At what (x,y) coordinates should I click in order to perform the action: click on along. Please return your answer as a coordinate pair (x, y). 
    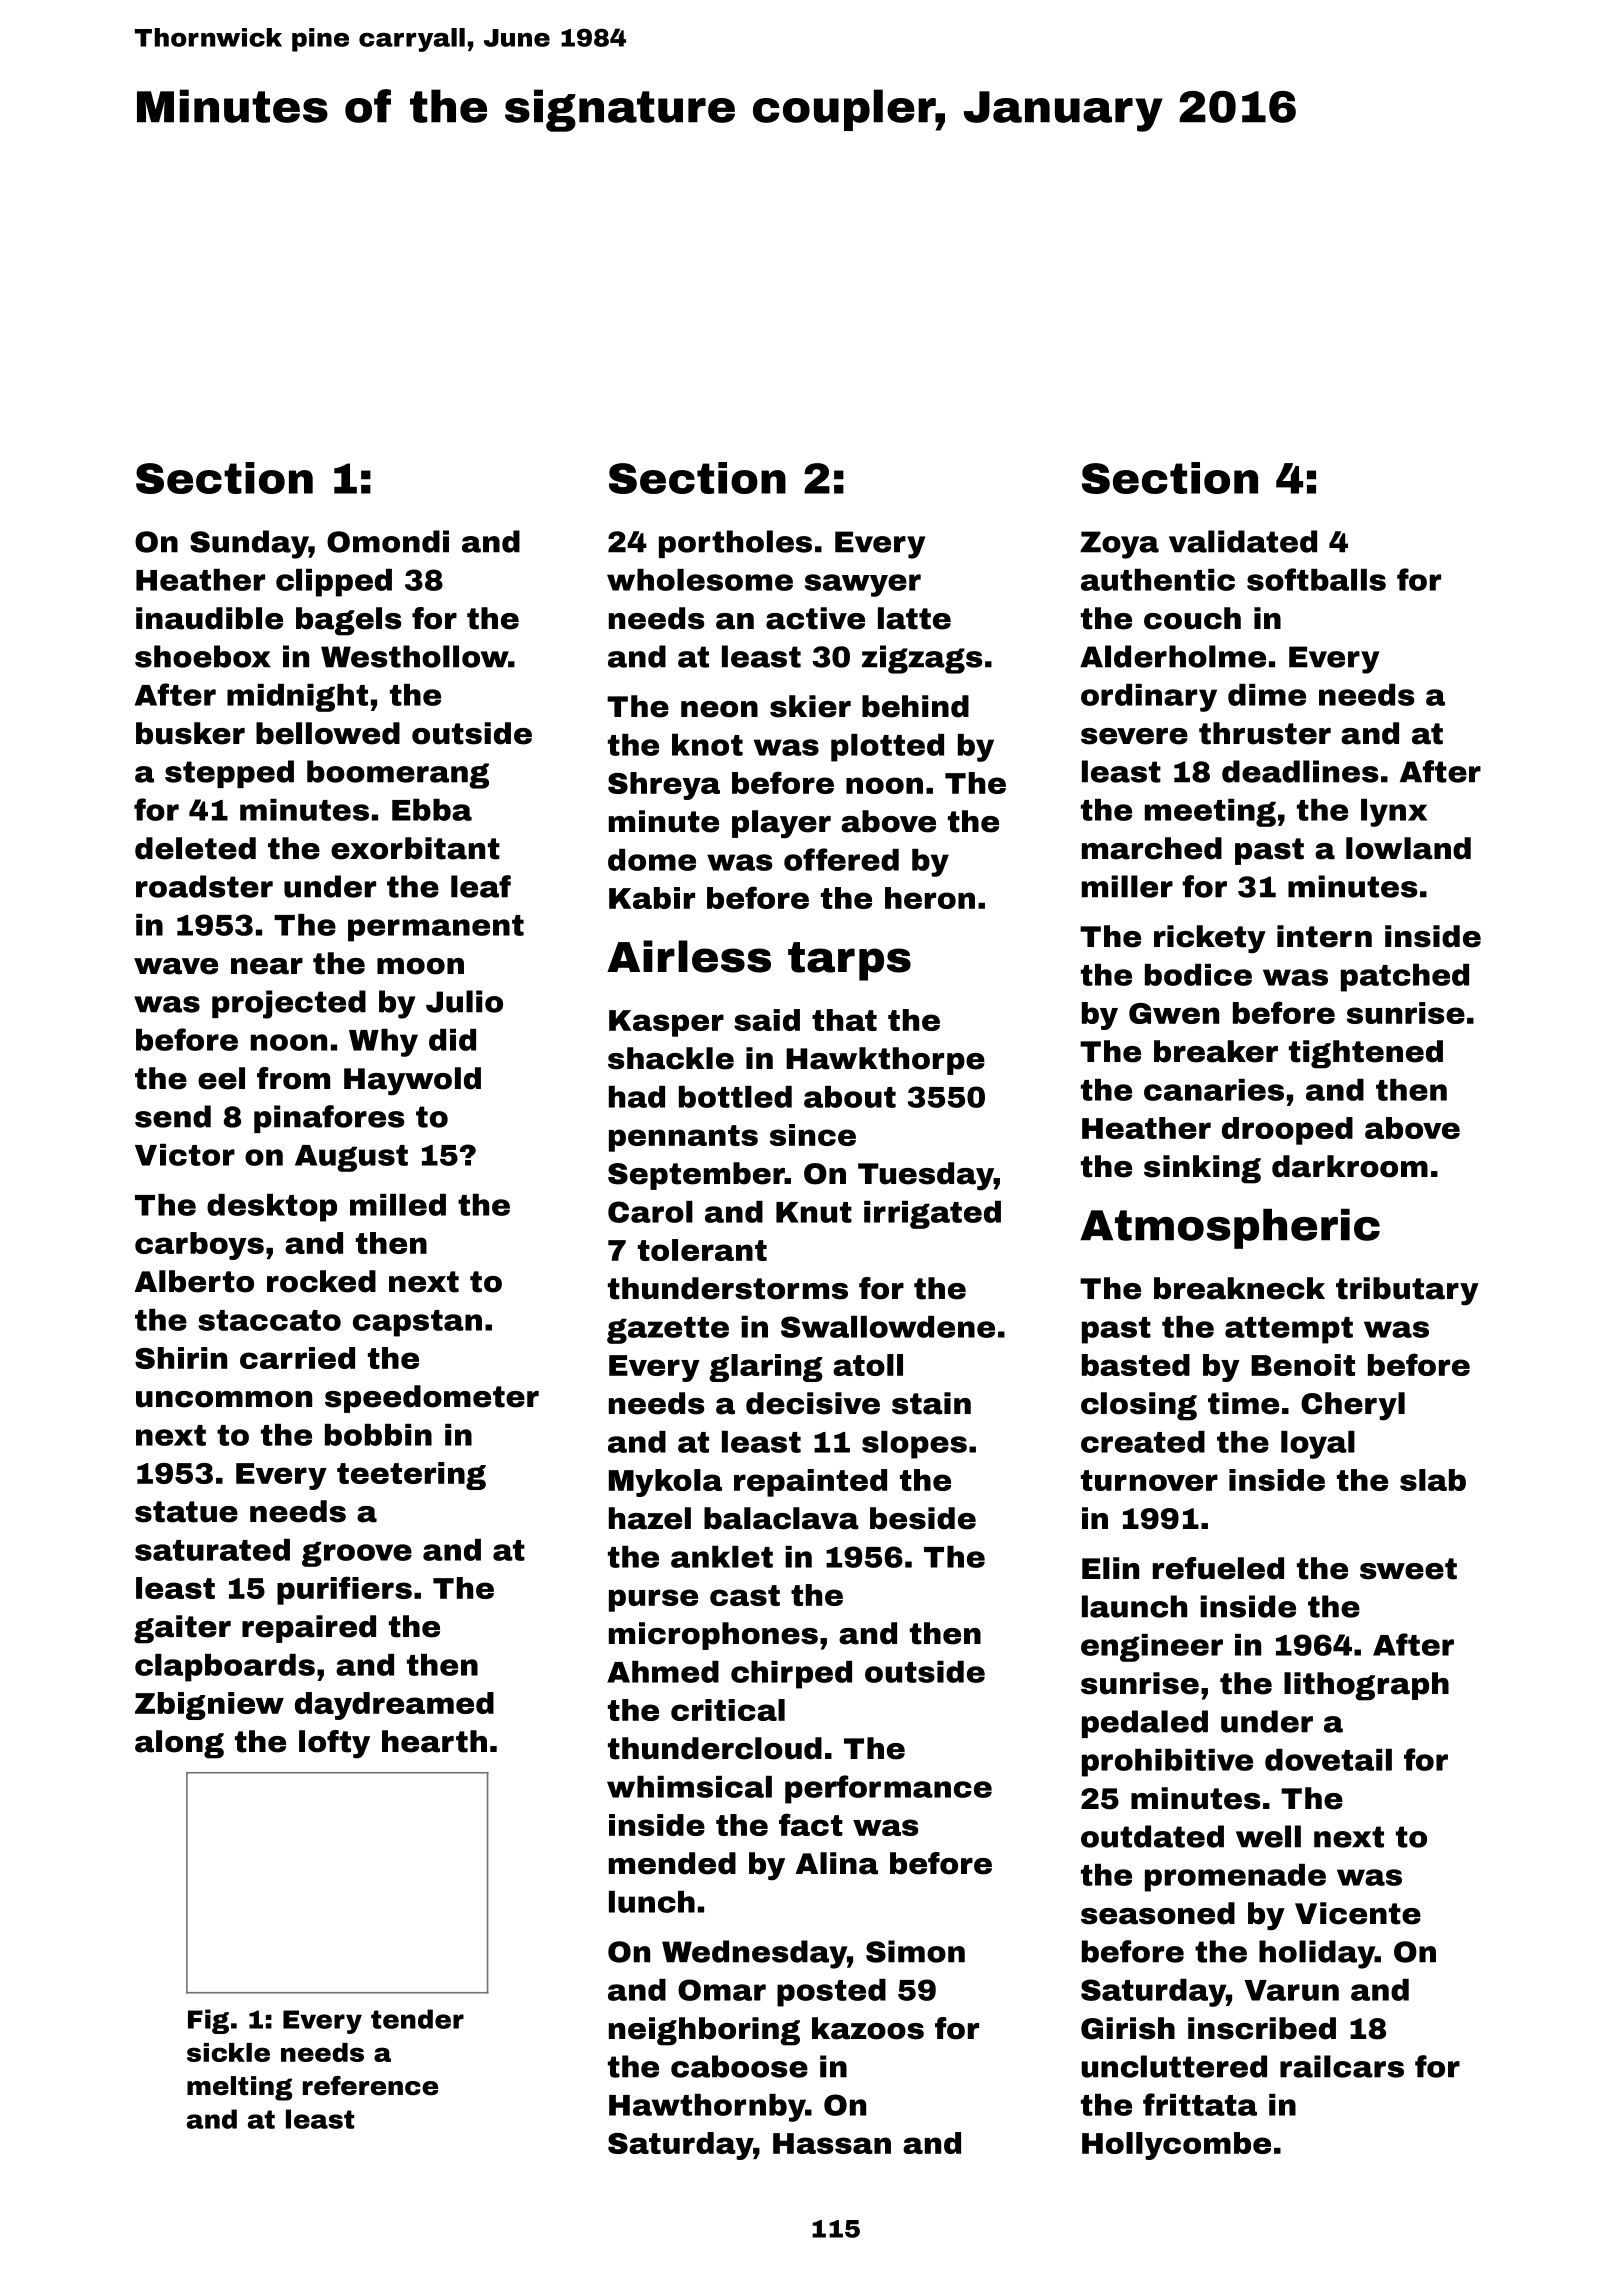
    Looking at the image, I should click on (179, 1744).
